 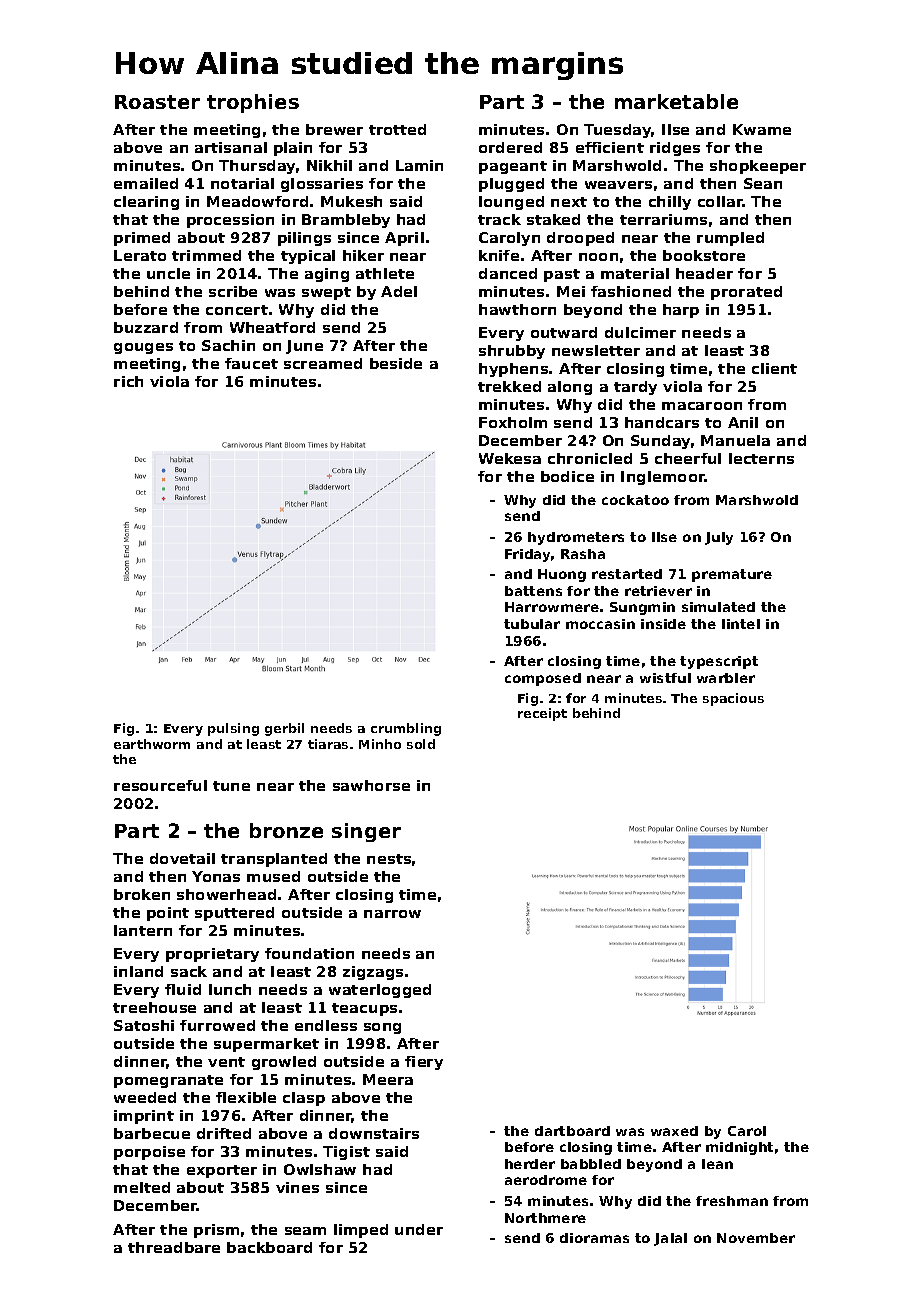 What do you see at coordinates (230, 221) in the image?
I see `procession` at bounding box center [230, 221].
